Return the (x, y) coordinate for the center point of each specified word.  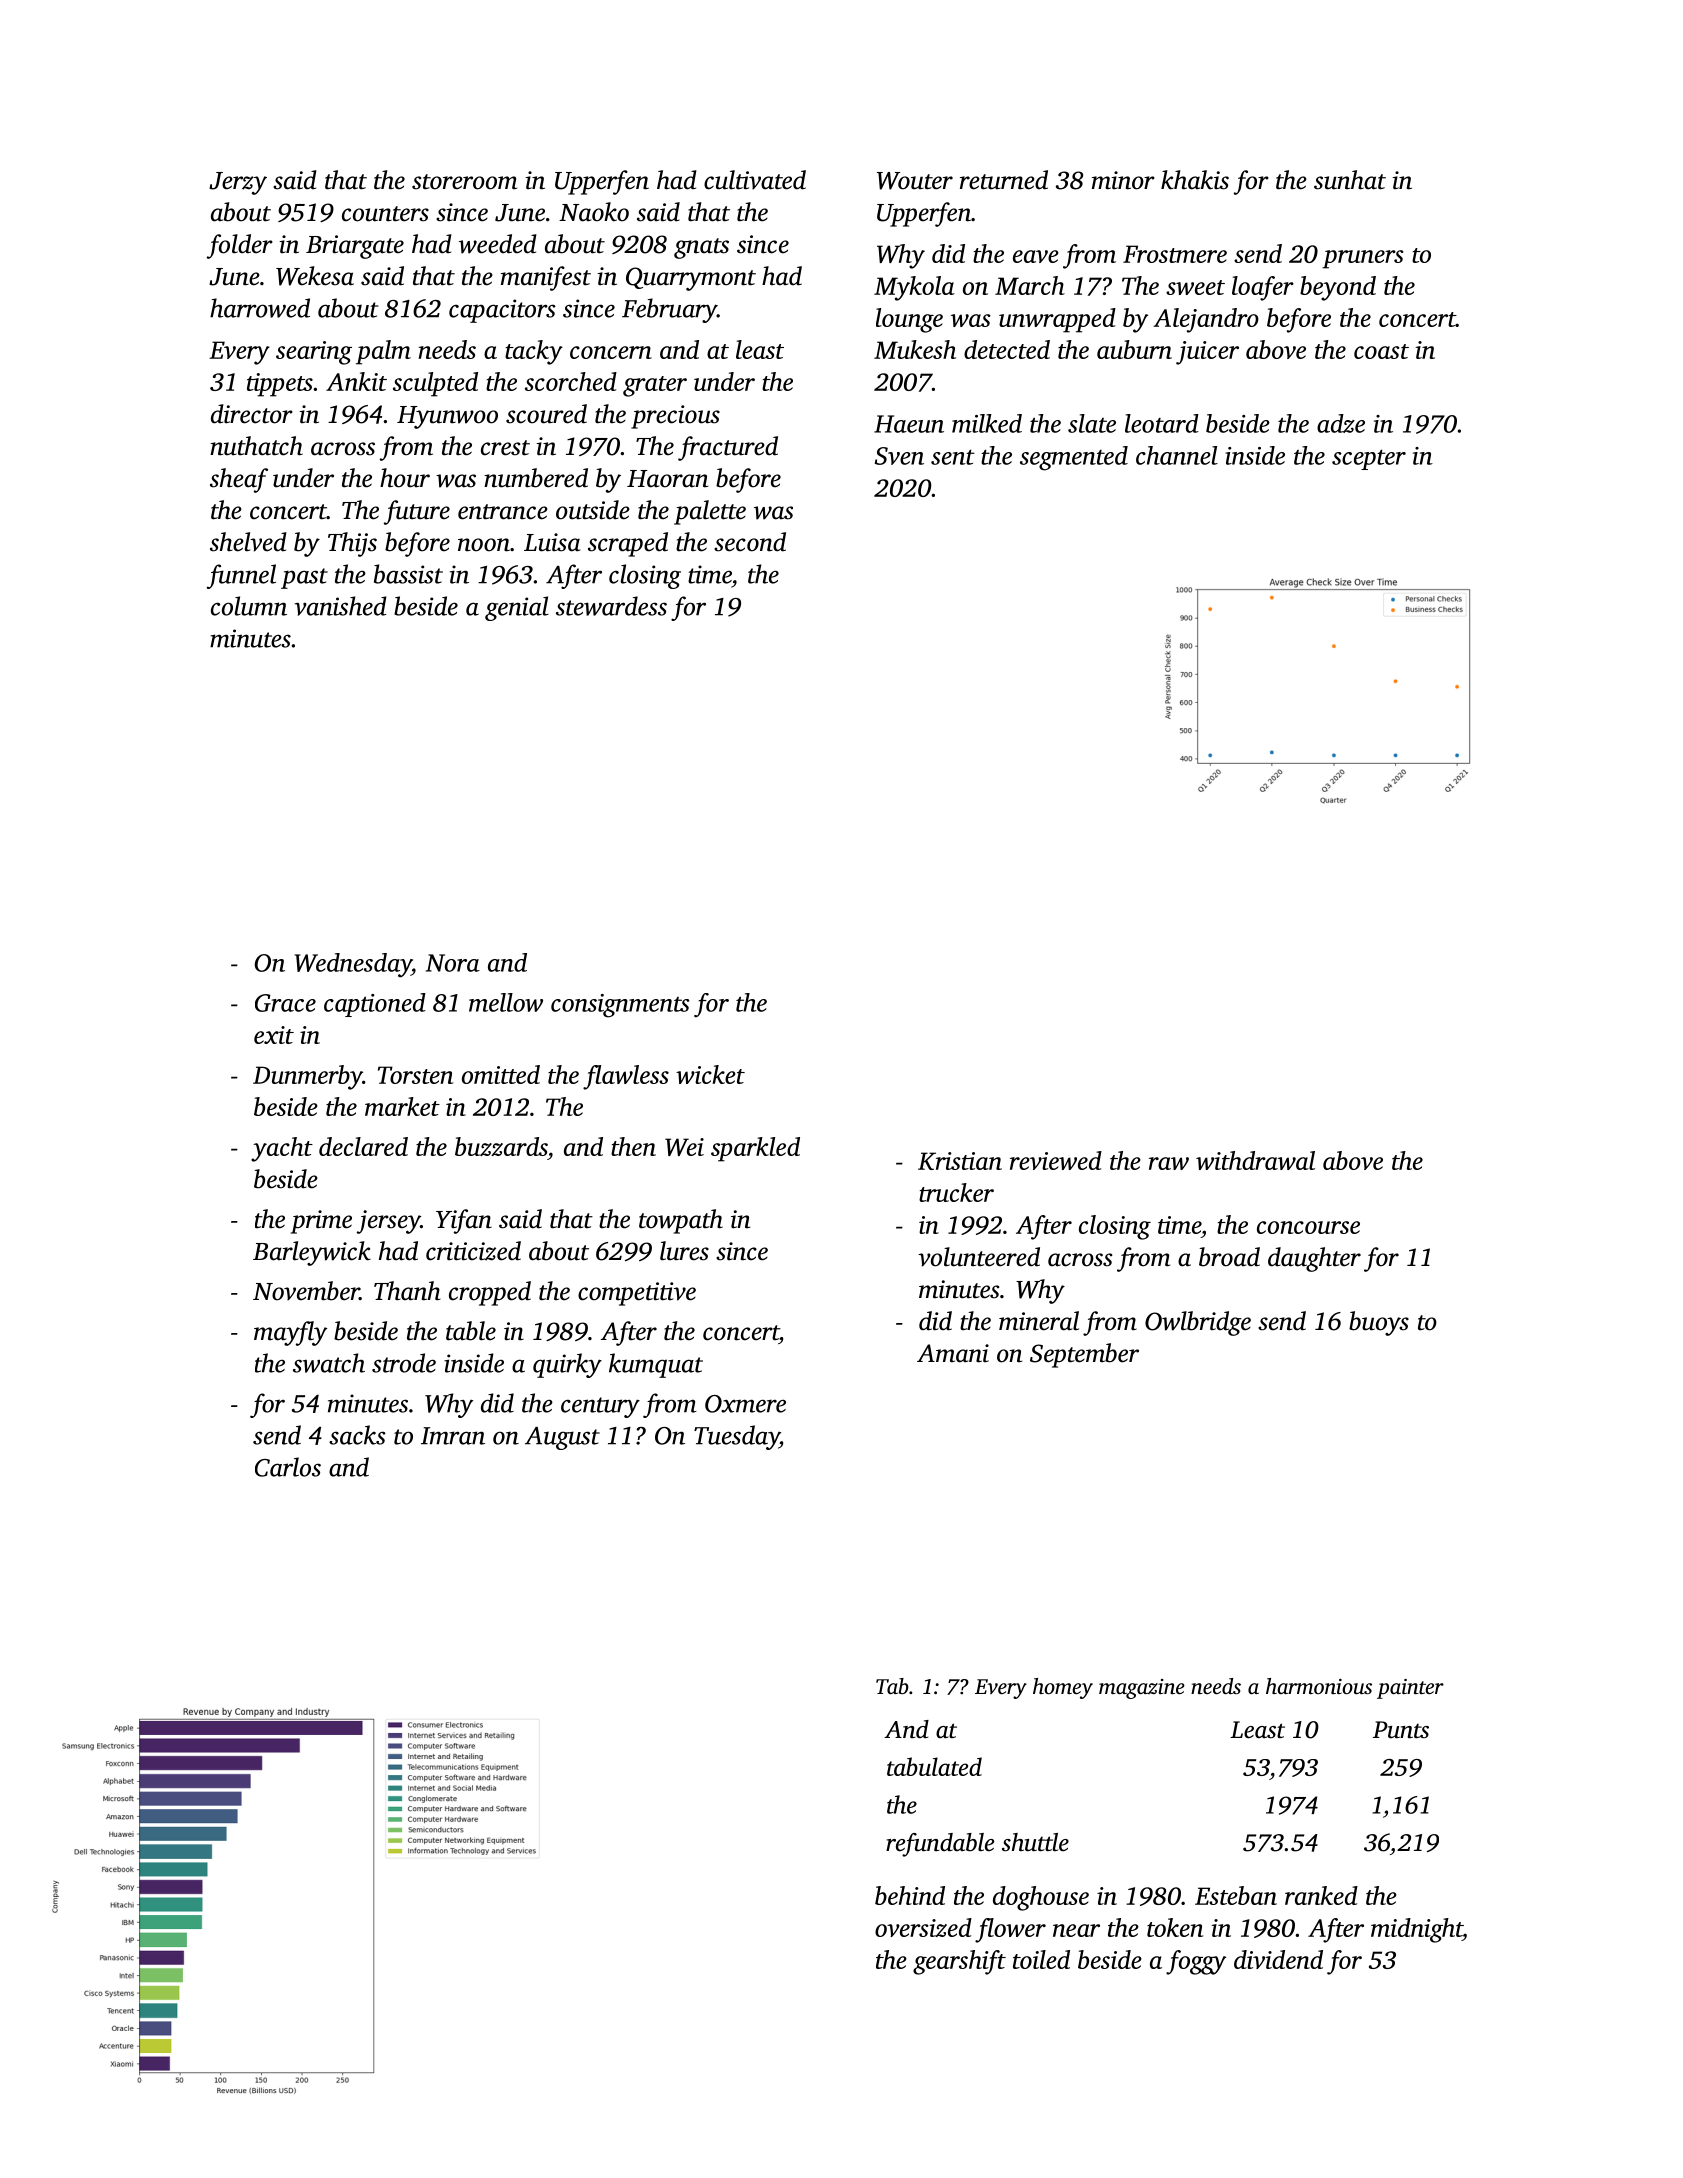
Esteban (1236, 1895)
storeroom (464, 182)
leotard (1162, 423)
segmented (1074, 458)
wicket (710, 1074)
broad (1229, 1257)
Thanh (407, 1291)
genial (517, 608)
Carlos (288, 1467)
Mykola (914, 288)
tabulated (934, 1766)
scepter (1369, 460)
